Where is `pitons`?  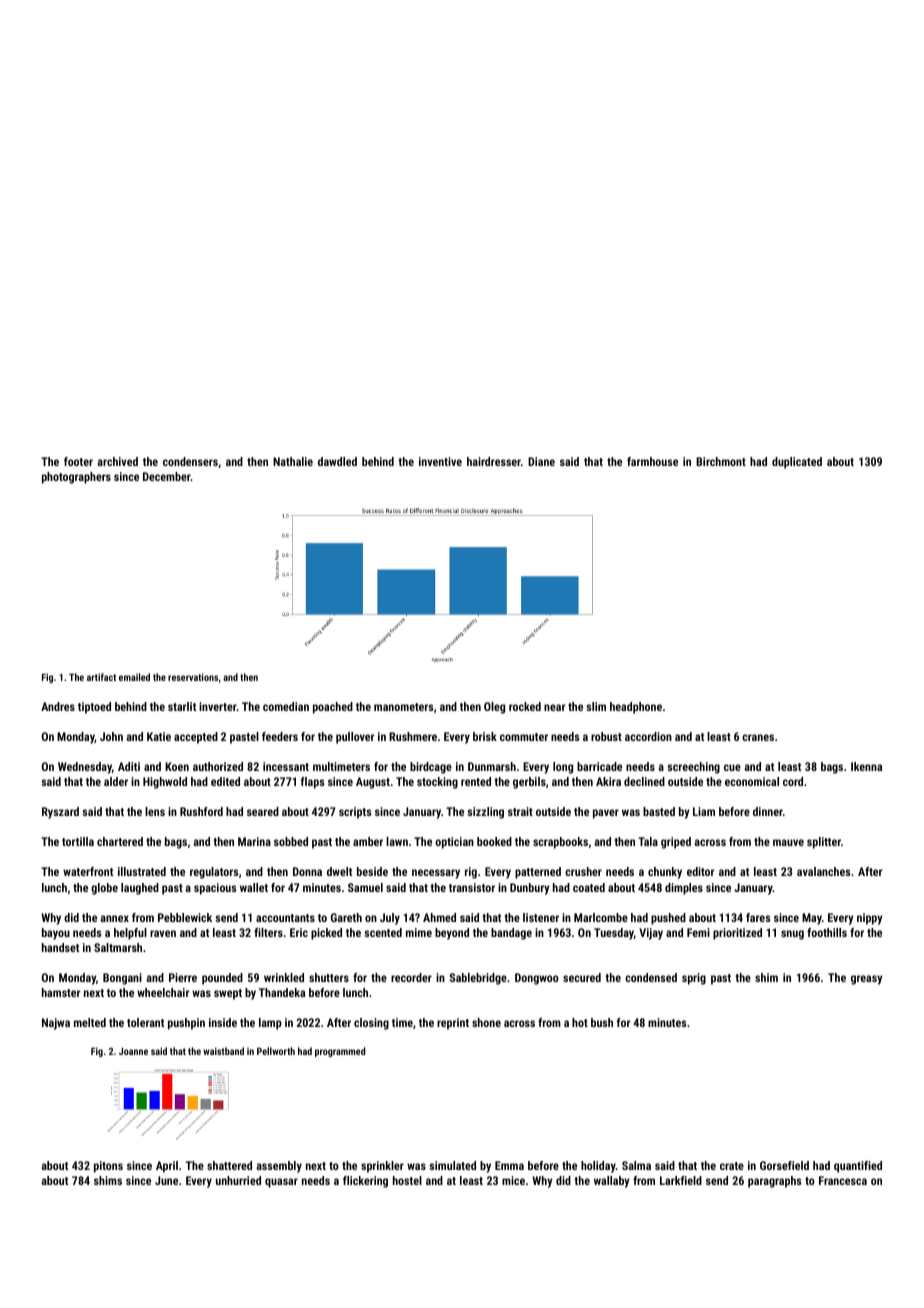 pitons is located at coordinates (108, 1167).
